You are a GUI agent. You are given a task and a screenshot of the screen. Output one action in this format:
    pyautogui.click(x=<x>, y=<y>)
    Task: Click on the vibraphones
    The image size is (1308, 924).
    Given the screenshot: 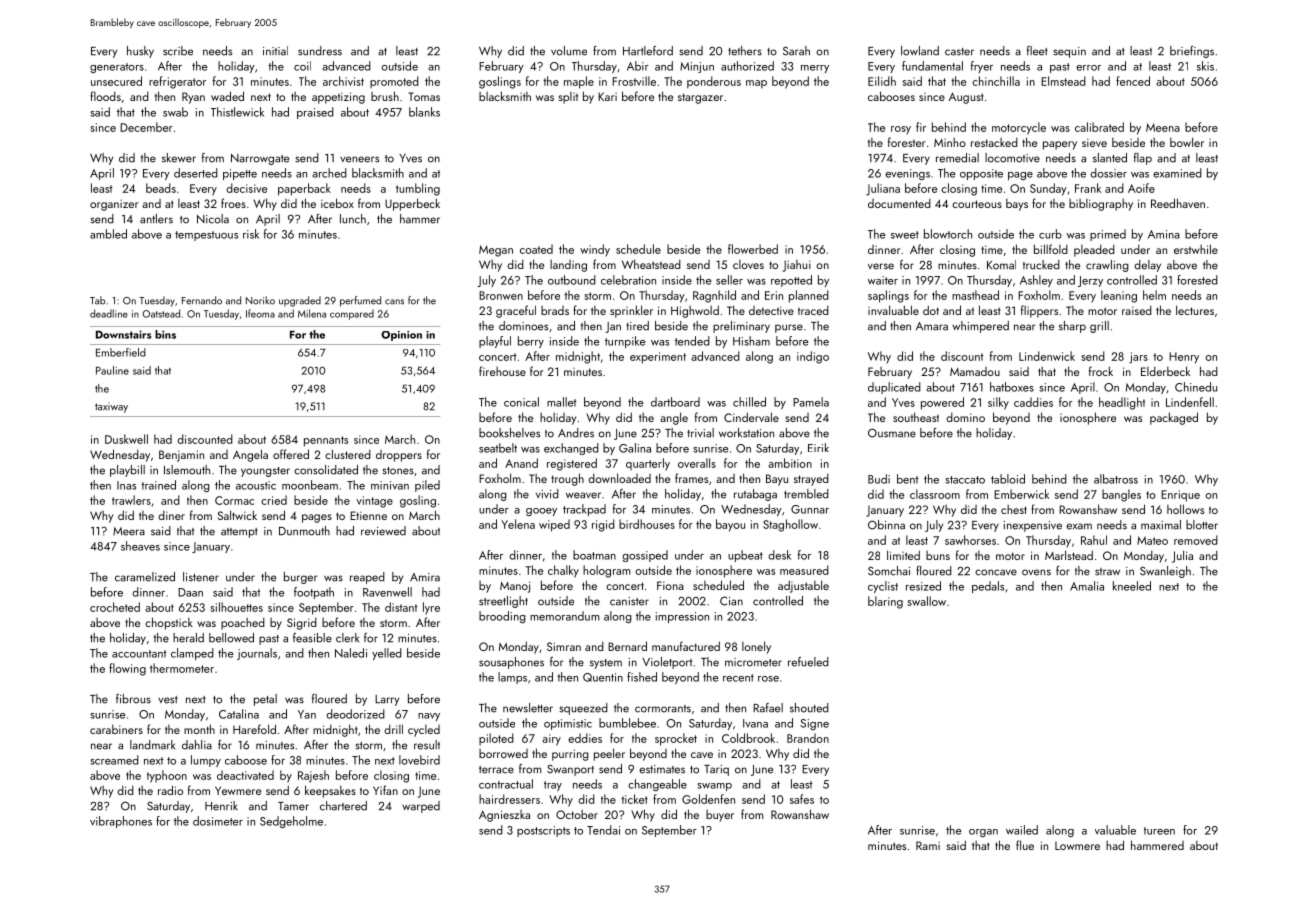 What is the action you would take?
    pyautogui.click(x=121, y=822)
